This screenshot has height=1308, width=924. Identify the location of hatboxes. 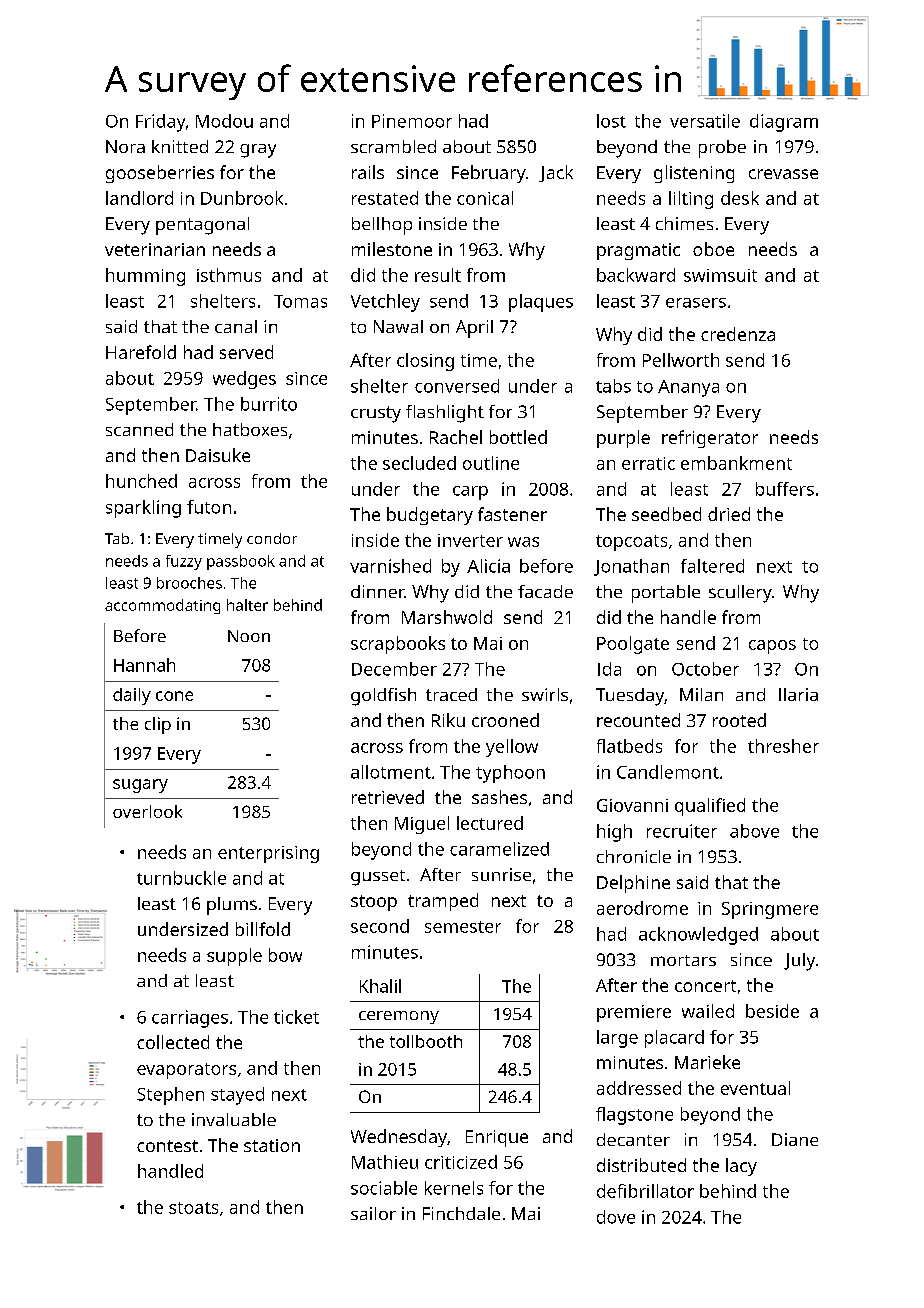
(250, 429).
